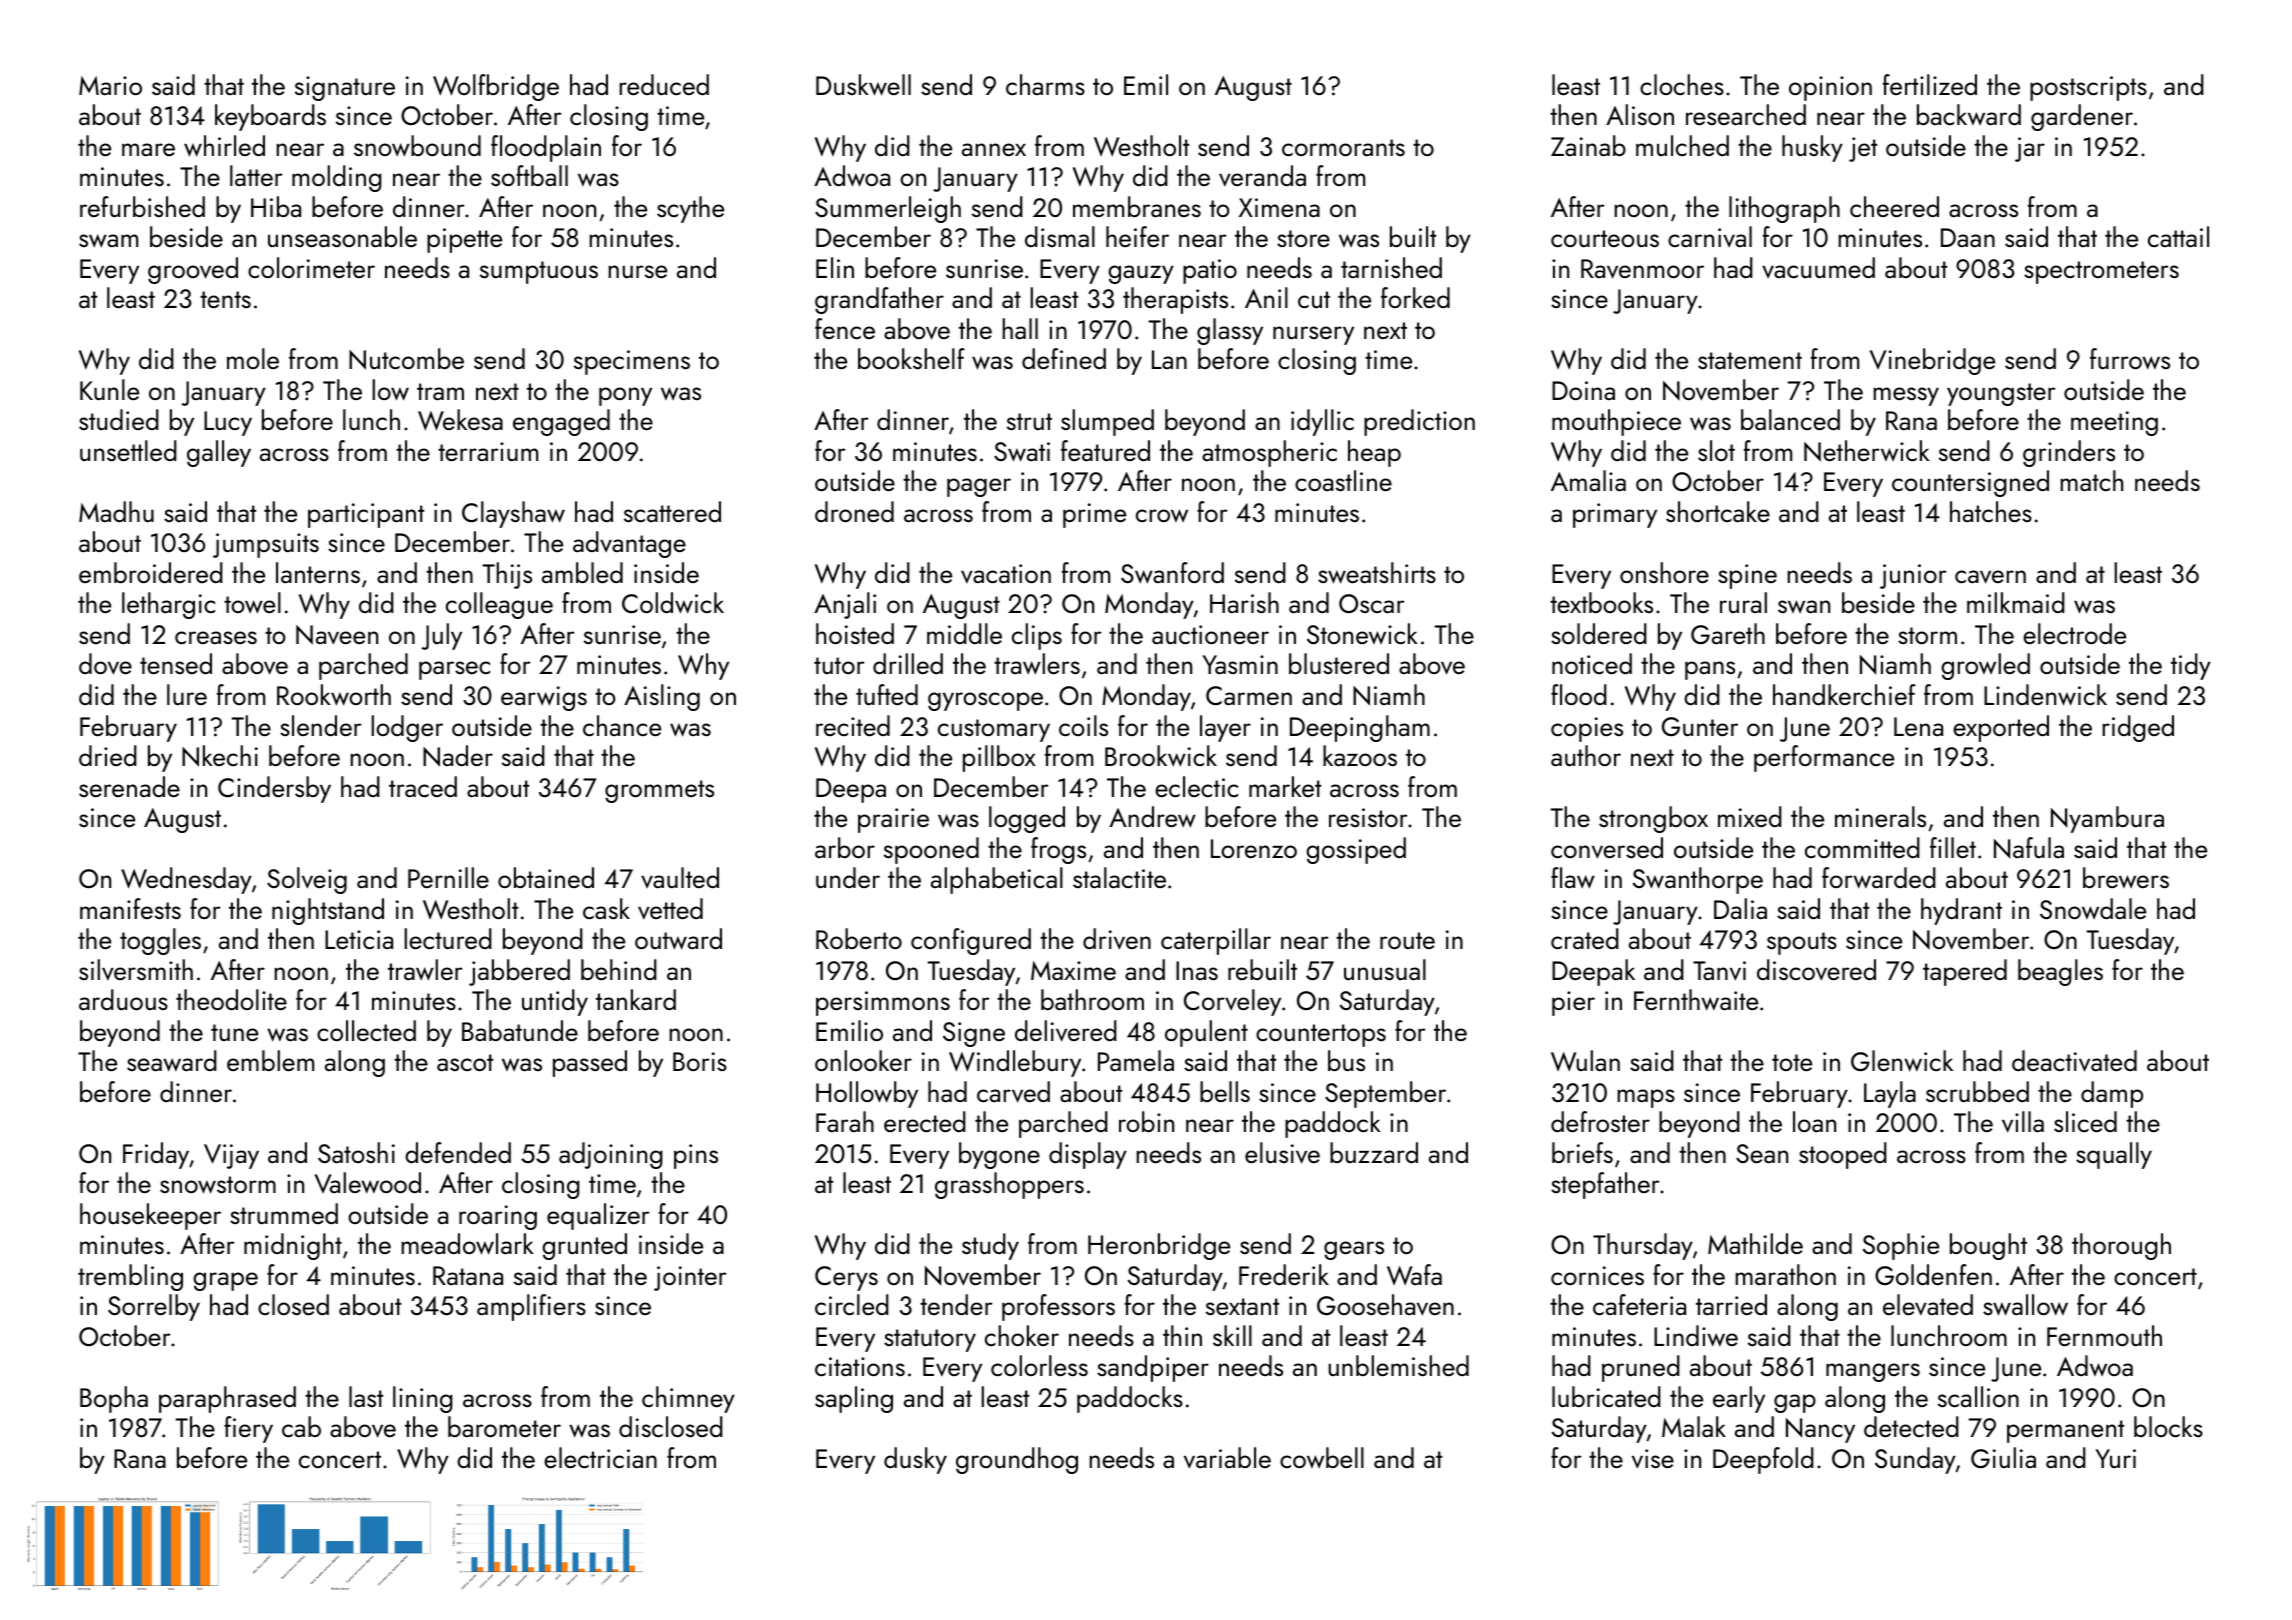 The height and width of the screenshot is (1620, 2292). I want to click on fiery, so click(248, 1429).
